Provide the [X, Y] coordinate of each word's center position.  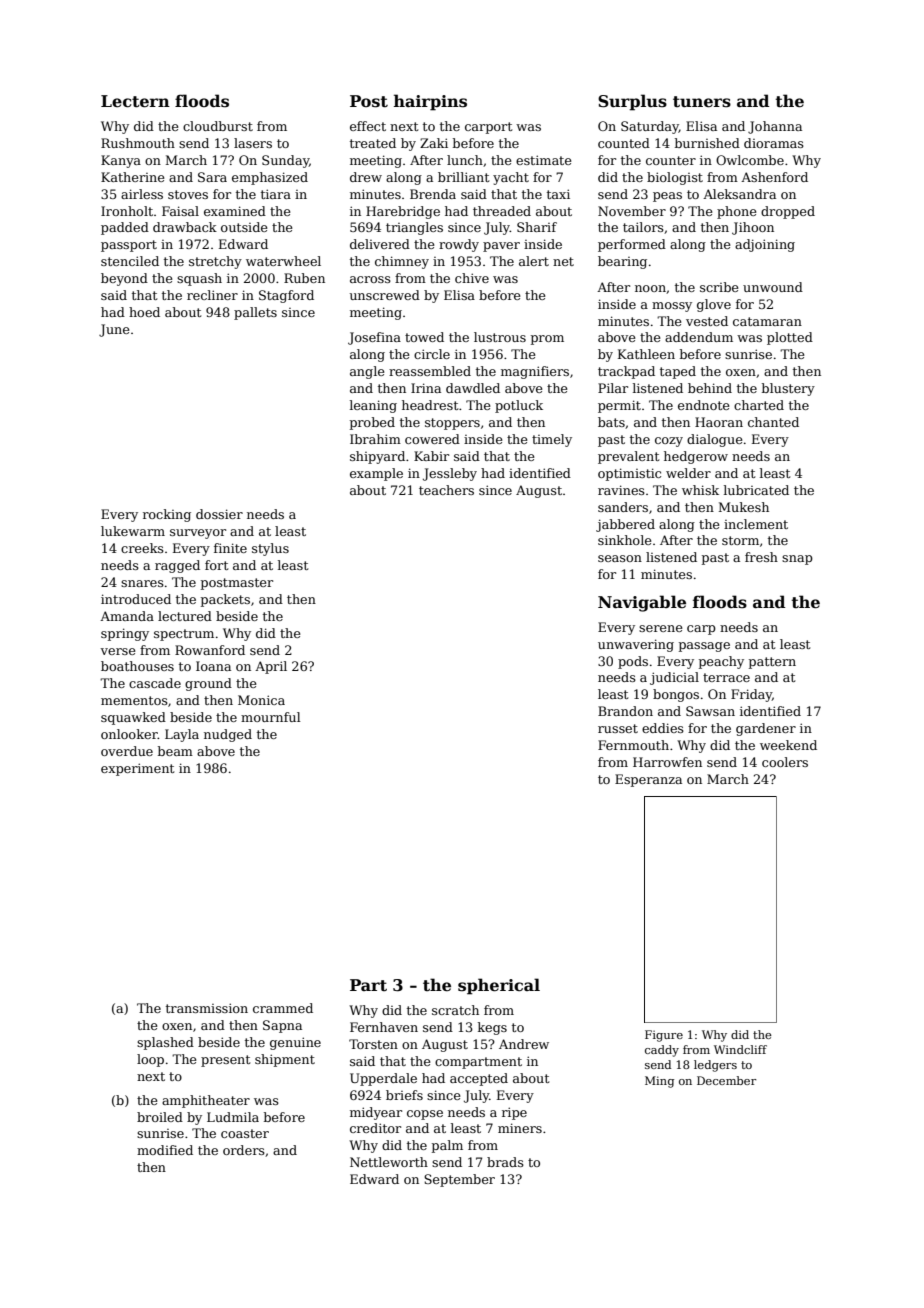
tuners [702, 102]
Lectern [135, 101]
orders [244, 1150]
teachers [446, 490]
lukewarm [133, 531]
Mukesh [744, 507]
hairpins [430, 102]
